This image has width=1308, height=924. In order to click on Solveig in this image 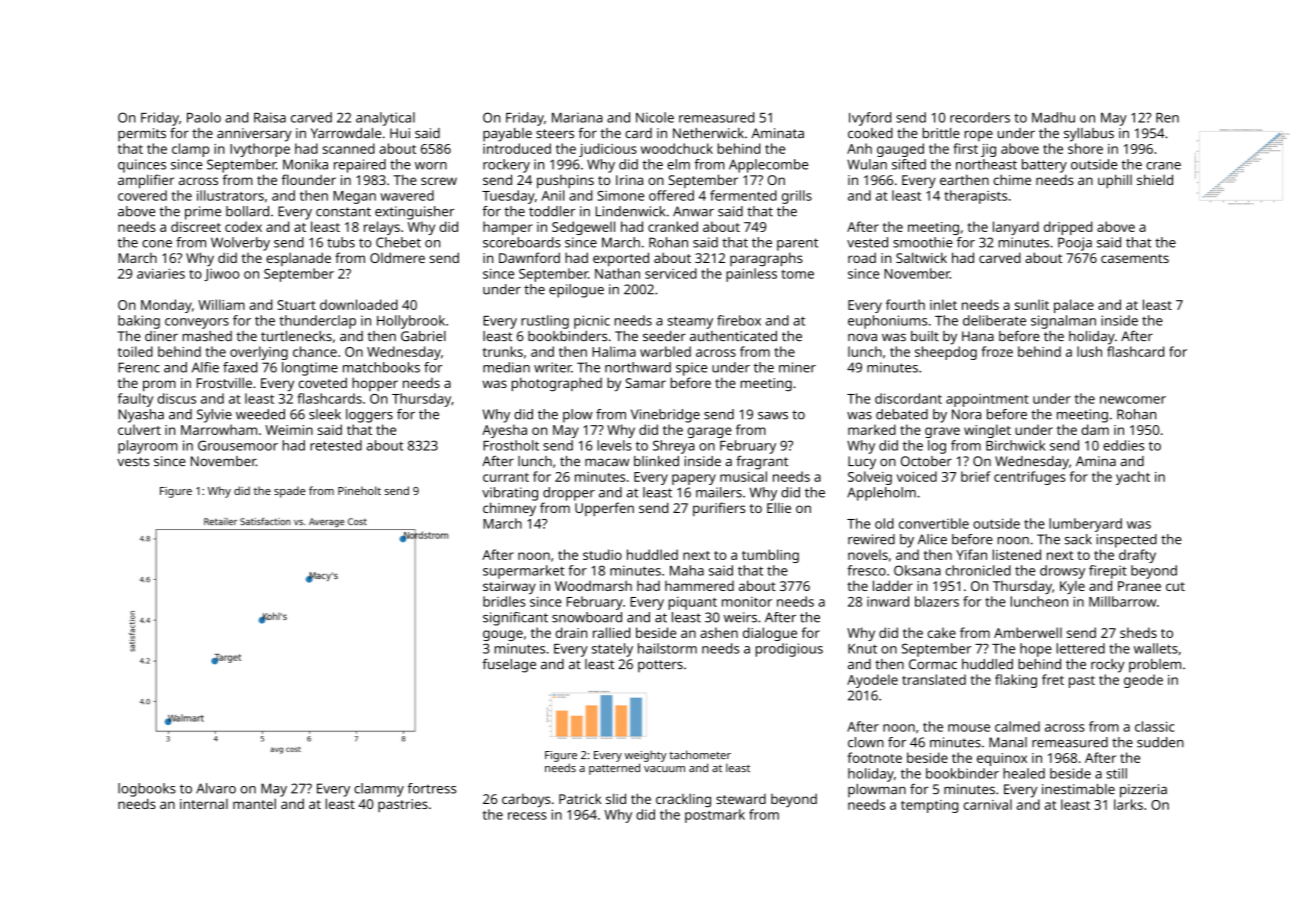, I will do `click(870, 478)`.
